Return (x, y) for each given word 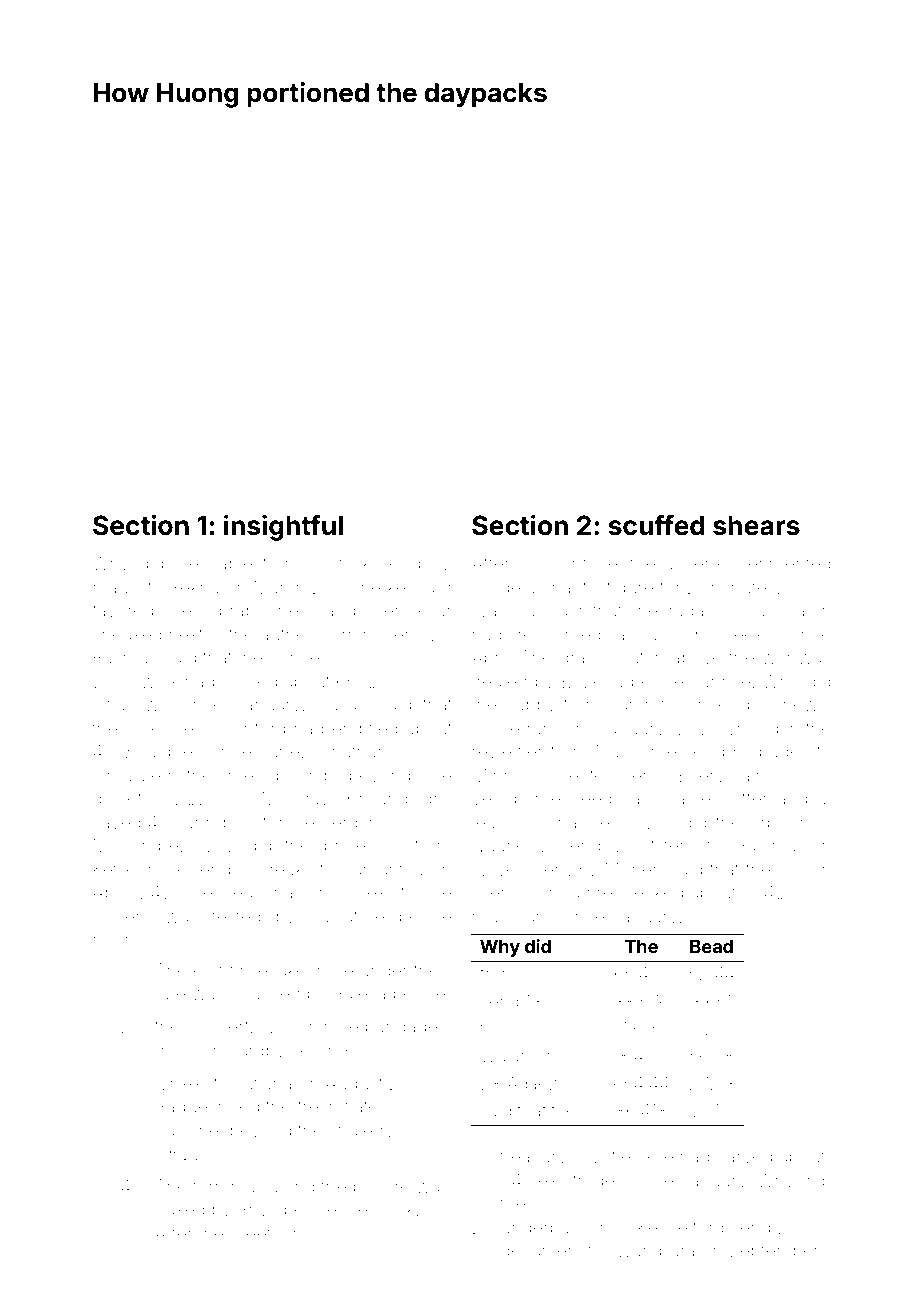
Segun (525, 730)
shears (756, 525)
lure (170, 993)
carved (744, 1156)
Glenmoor (512, 892)
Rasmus (126, 657)
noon (113, 940)
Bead (711, 946)
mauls (117, 587)
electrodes (580, 1180)
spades (780, 753)
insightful (283, 527)
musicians (514, 916)
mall (247, 1186)
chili (794, 869)
